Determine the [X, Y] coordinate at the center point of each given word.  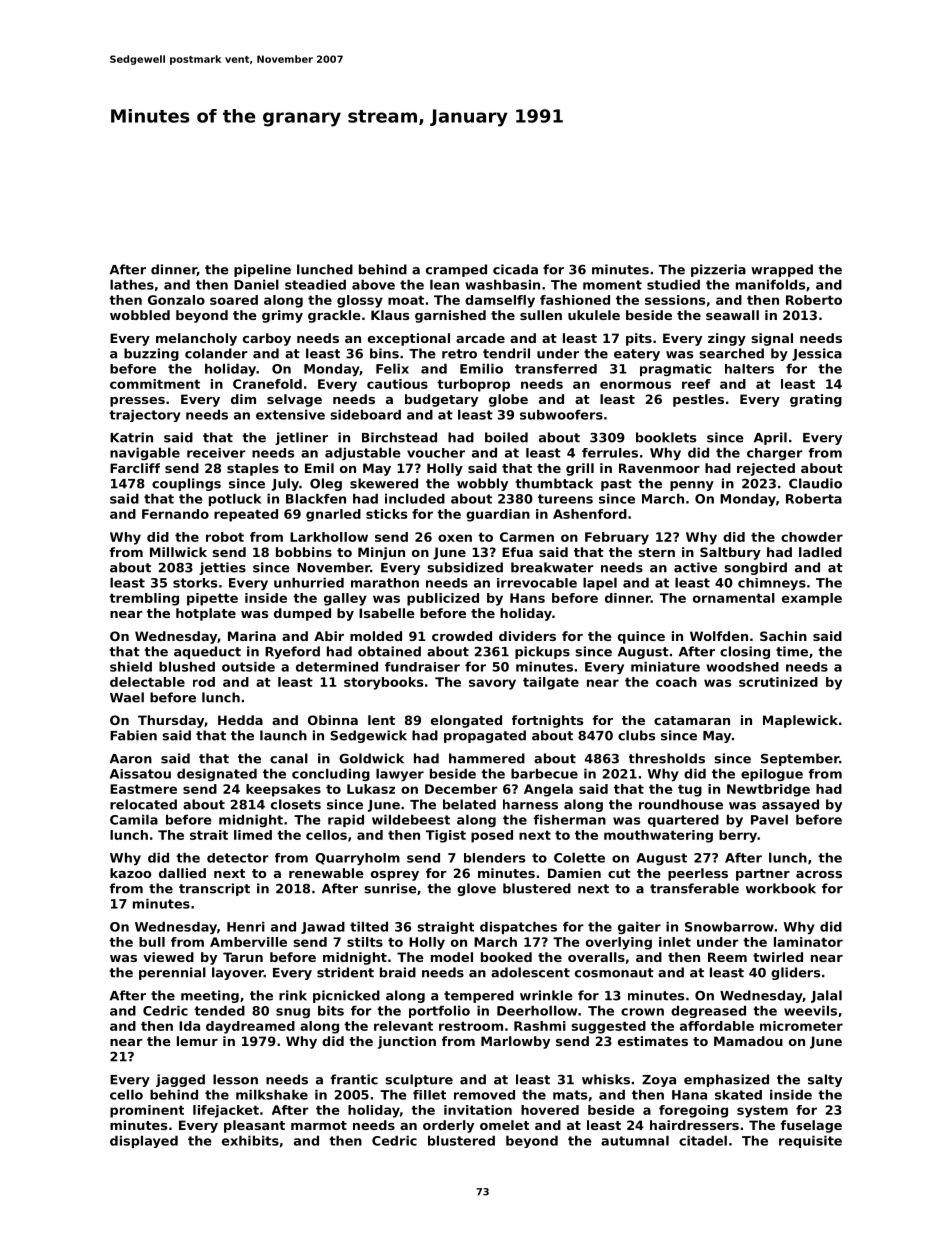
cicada [515, 269]
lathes [132, 284]
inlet [675, 942]
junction [407, 1042]
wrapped [782, 270]
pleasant [254, 1126]
